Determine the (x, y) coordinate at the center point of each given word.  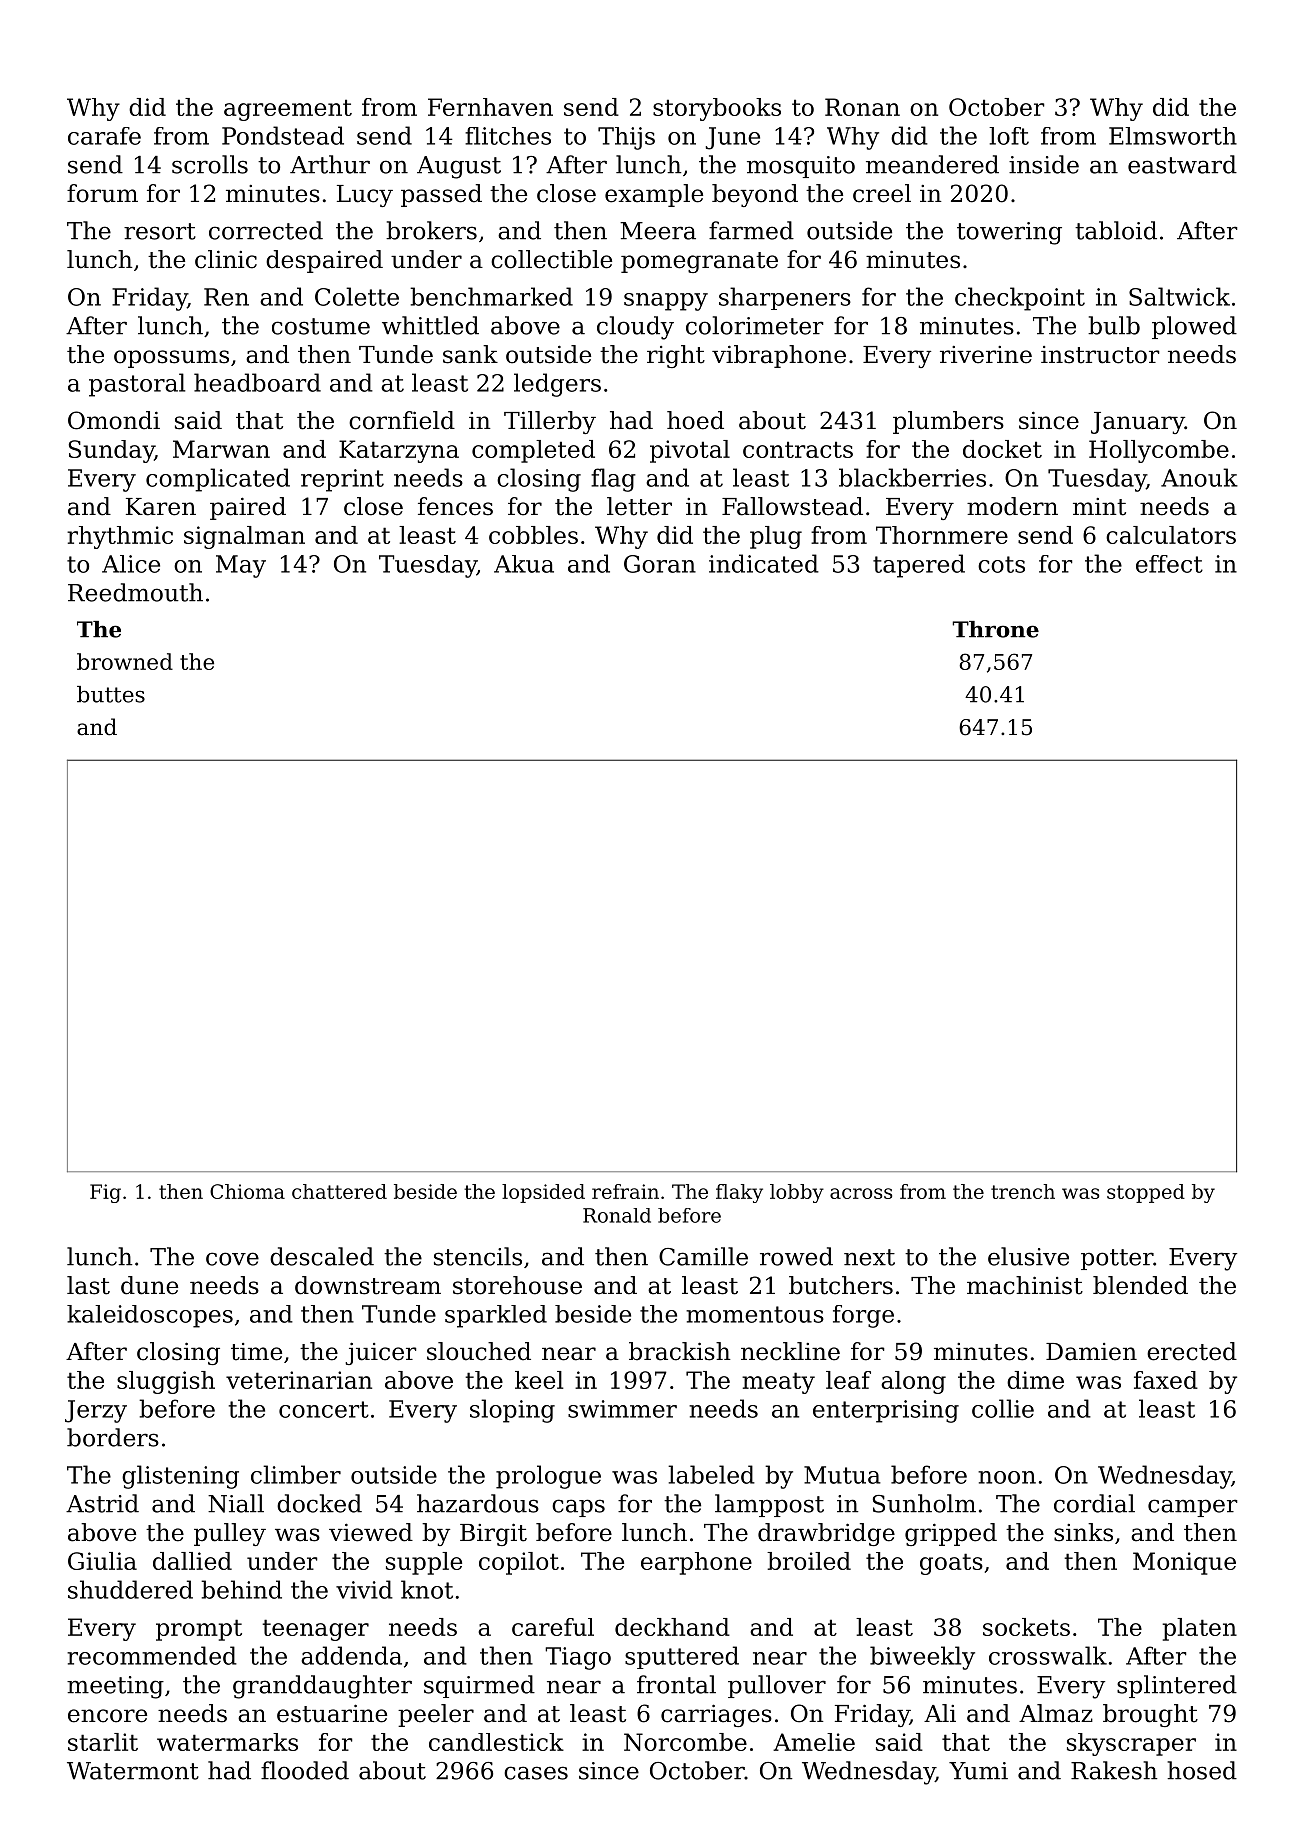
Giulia (102, 1561)
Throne (995, 629)
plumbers (948, 422)
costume (321, 326)
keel (539, 1380)
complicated (218, 480)
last (88, 1285)
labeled (711, 1474)
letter (639, 506)
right (676, 356)
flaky (739, 1193)
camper (1193, 1508)
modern (1012, 506)
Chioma (247, 1191)
